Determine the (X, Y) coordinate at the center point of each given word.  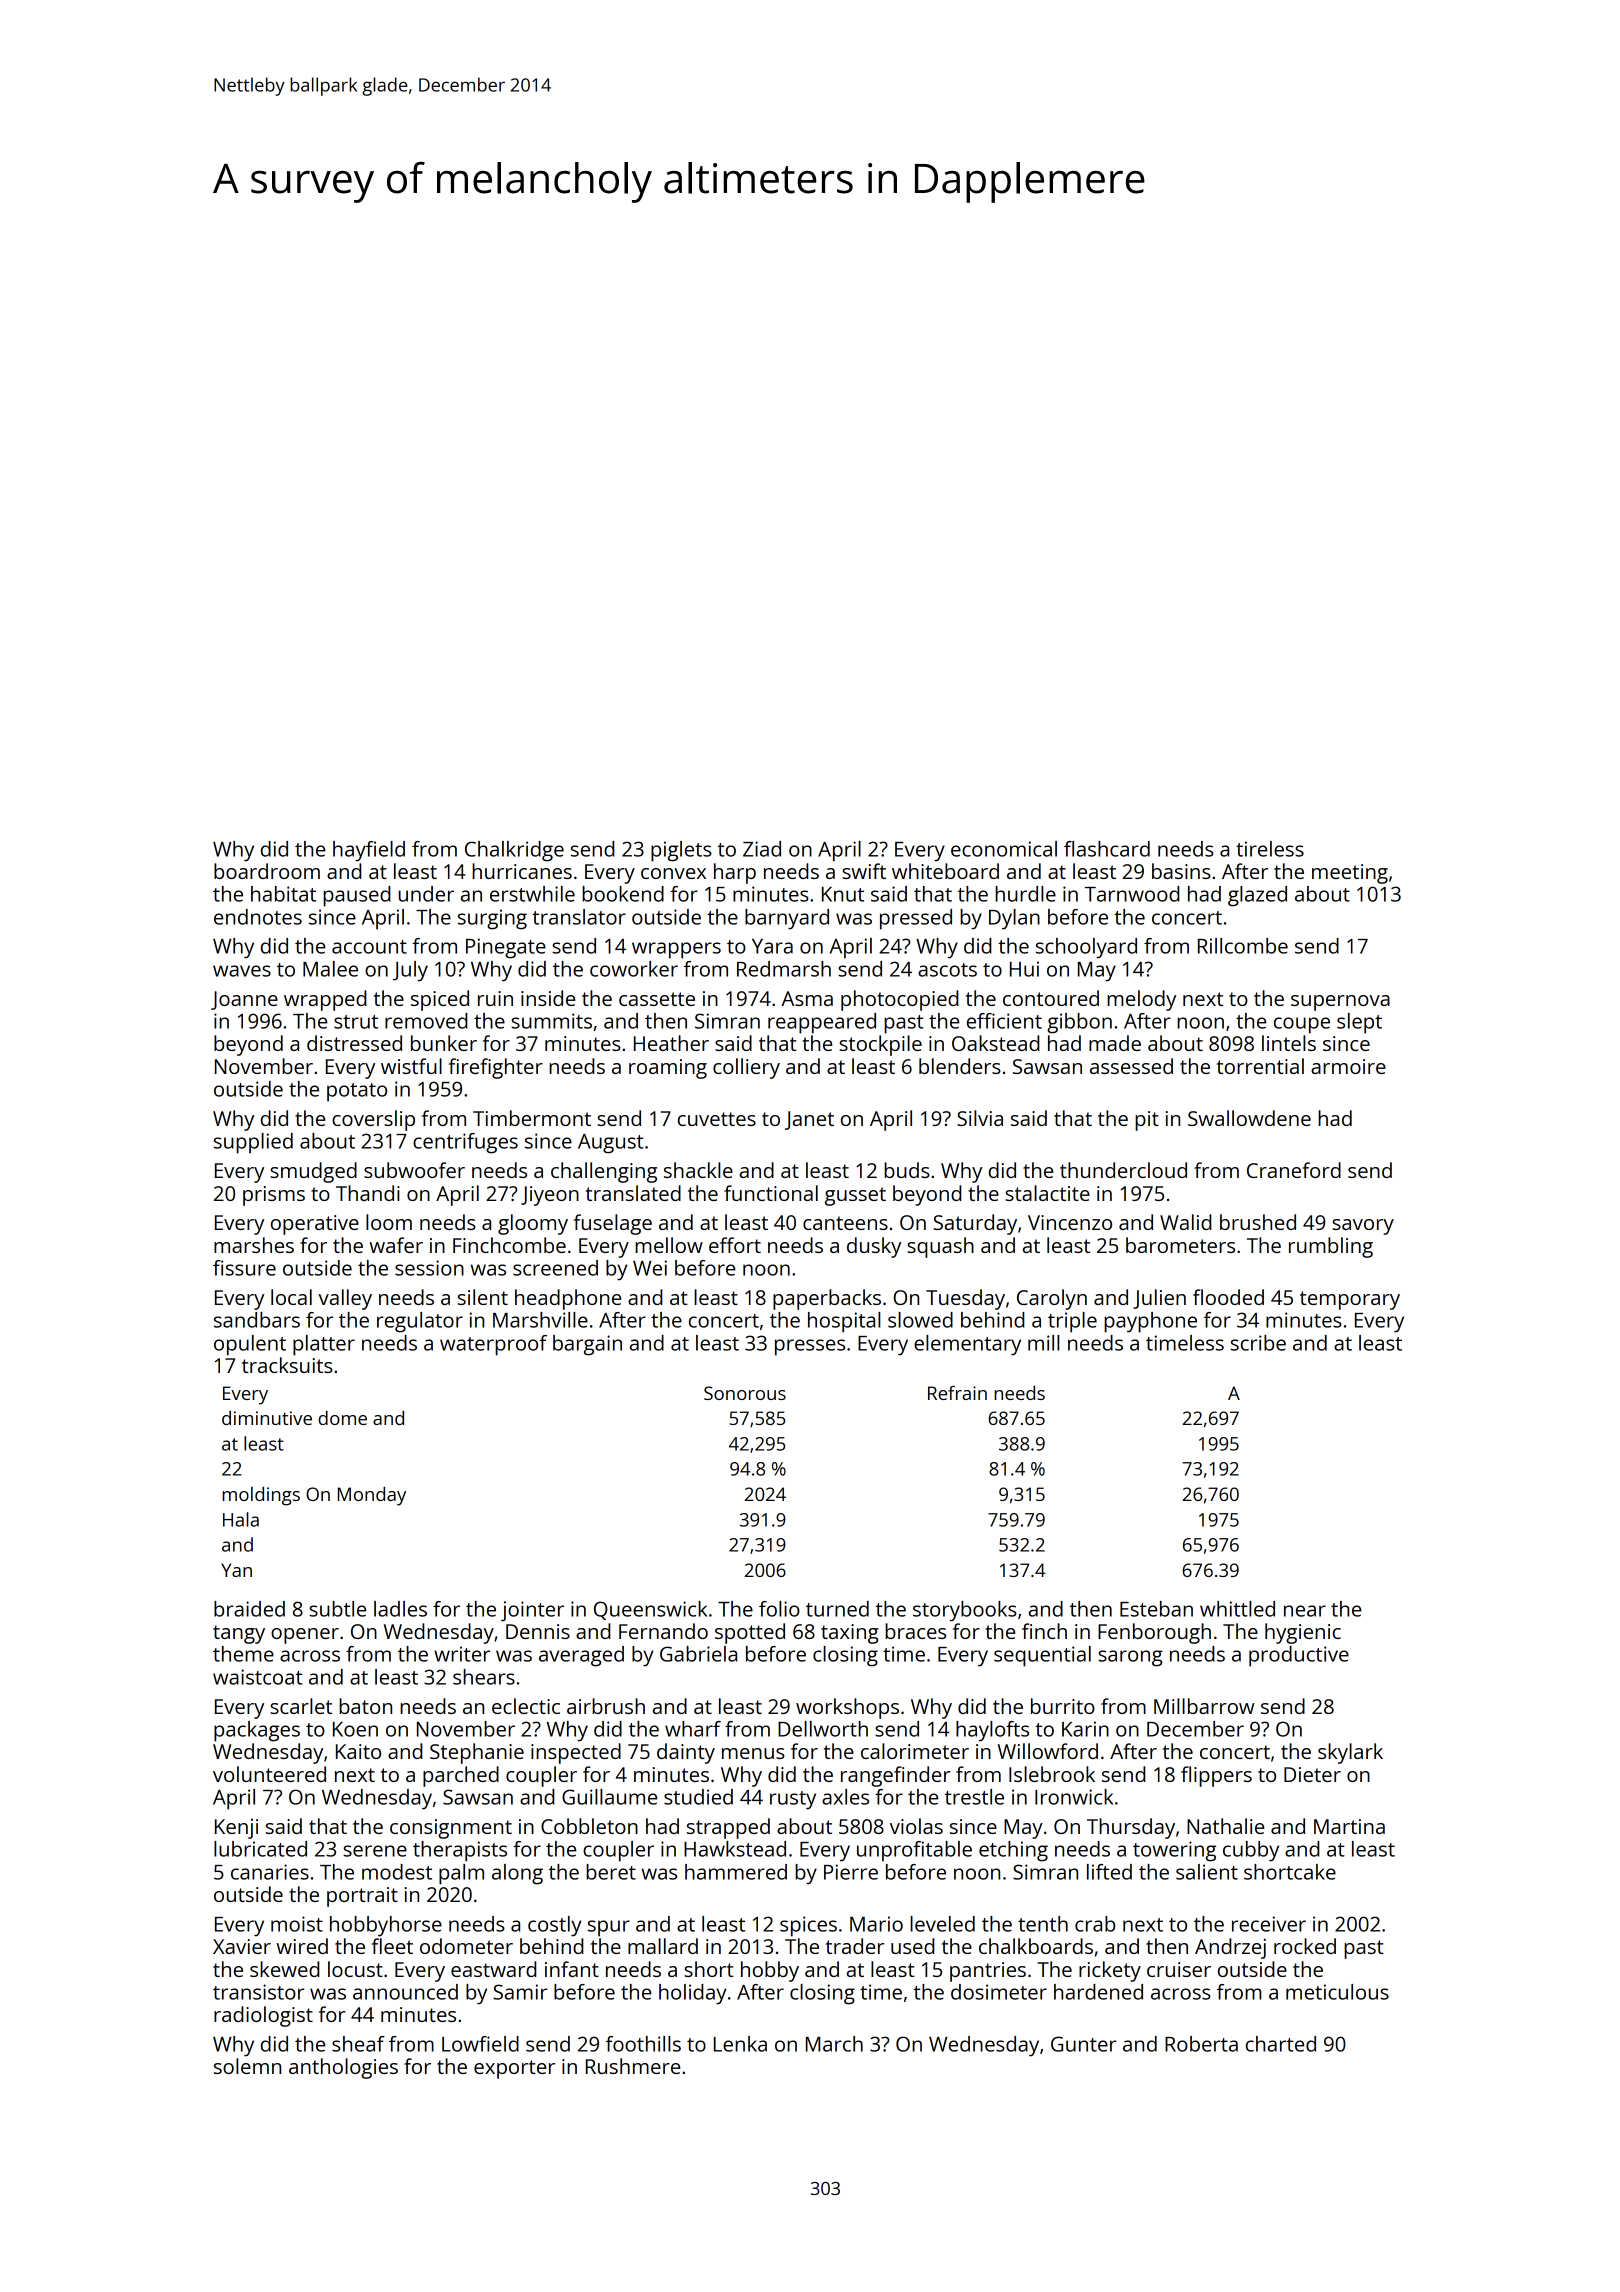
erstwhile (532, 894)
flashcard (1107, 849)
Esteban (1156, 1609)
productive (1299, 1656)
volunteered (269, 1774)
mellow (669, 1245)
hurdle (1025, 894)
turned (837, 1609)
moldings (261, 1496)
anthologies (343, 2068)
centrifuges (465, 1143)
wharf (693, 1729)
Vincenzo (1070, 1222)
